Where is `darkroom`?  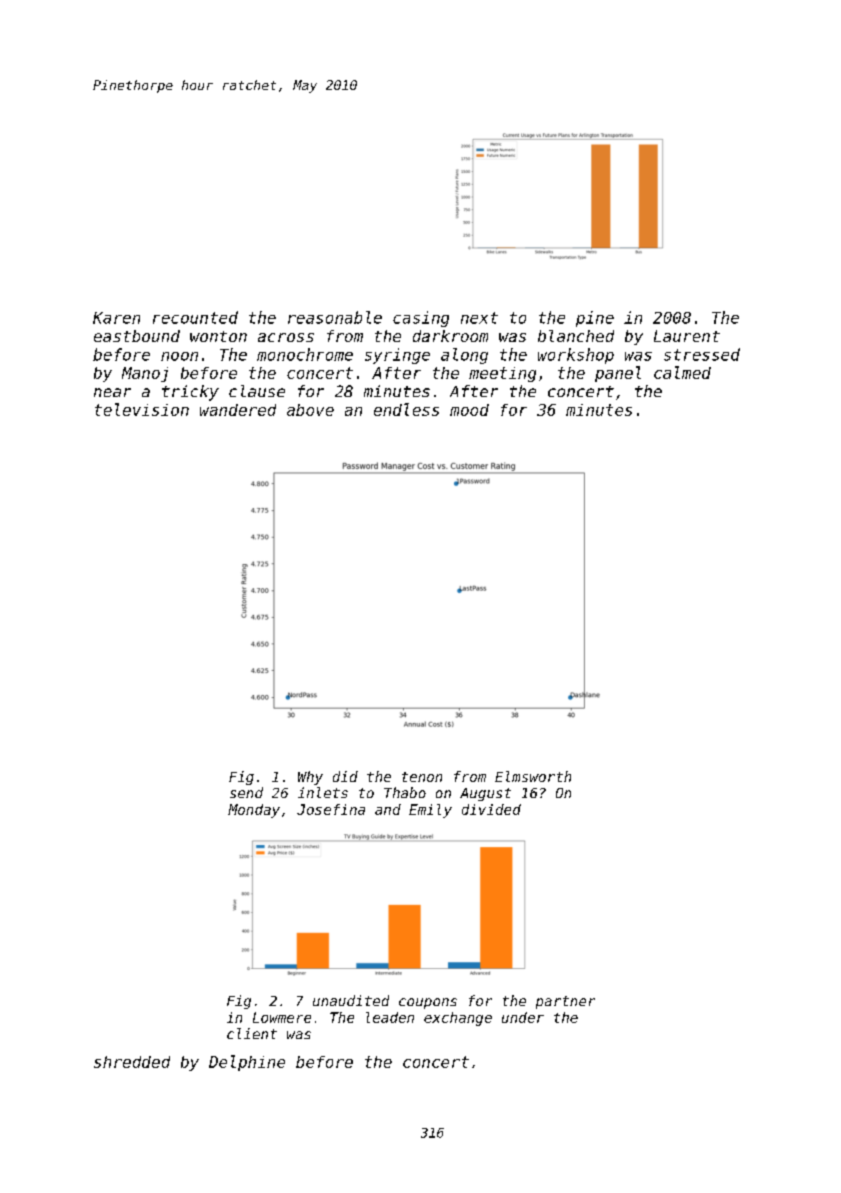
darkroom is located at coordinates (450, 336).
